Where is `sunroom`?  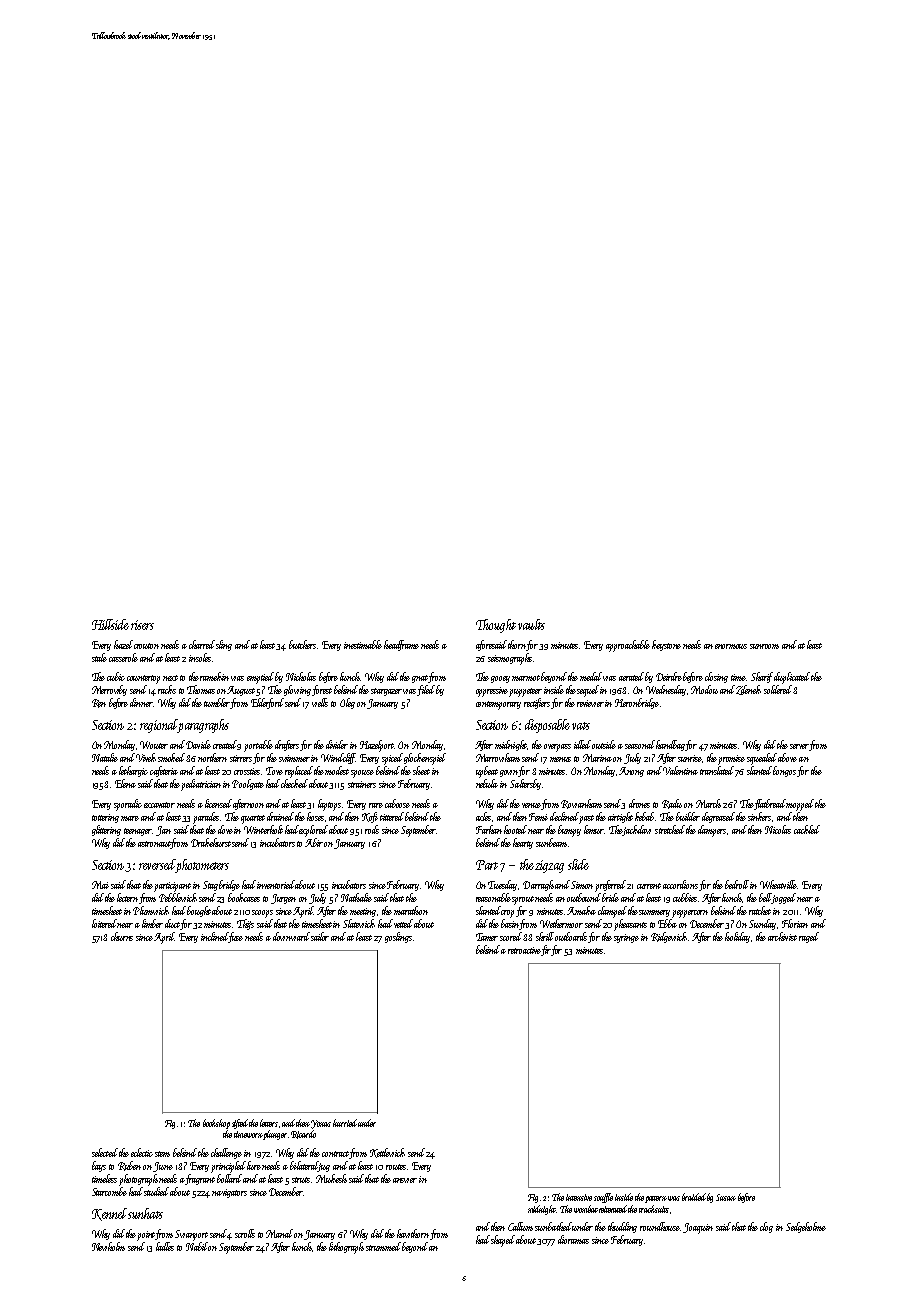
sunroom is located at coordinates (764, 646).
